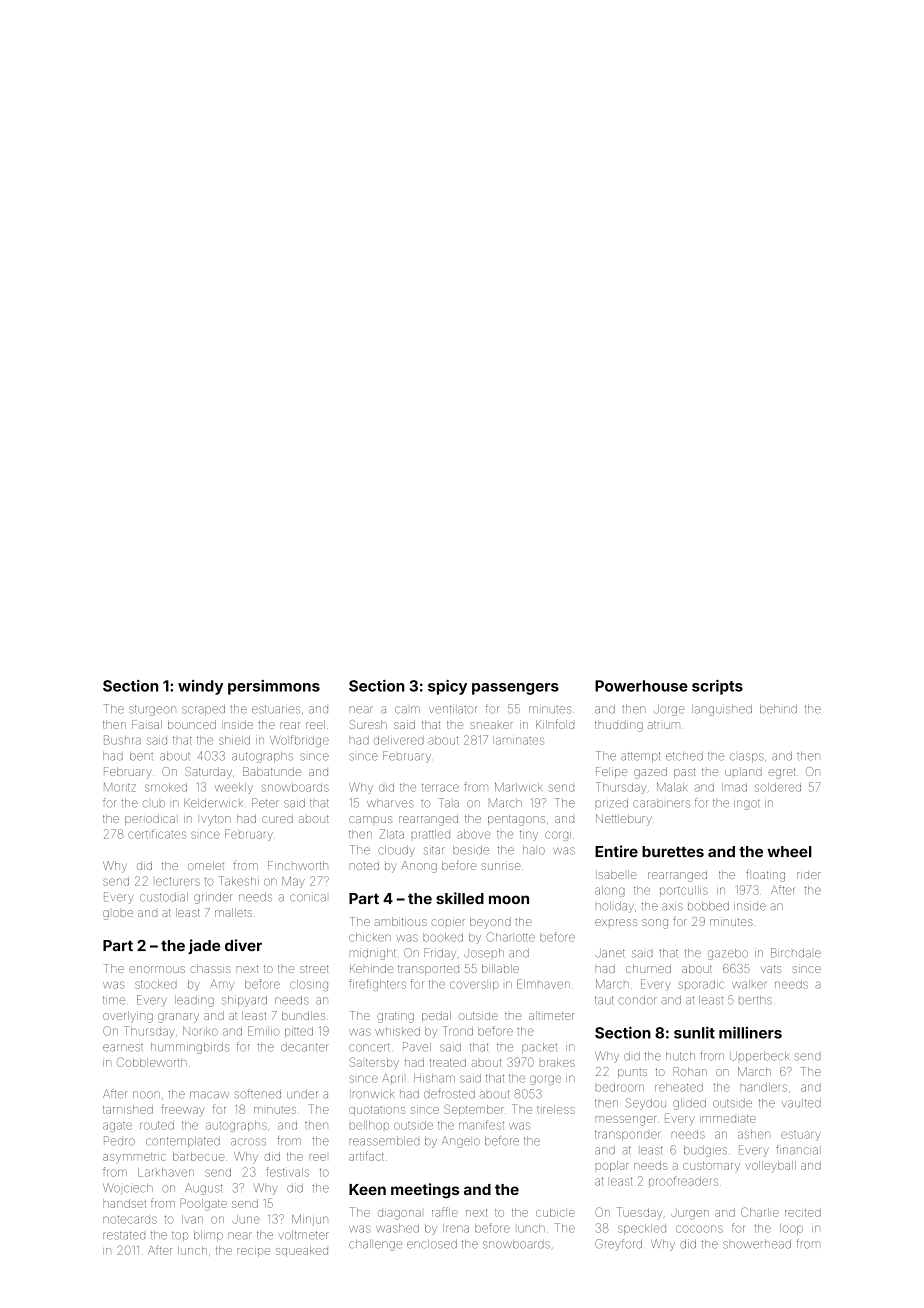  Describe the element at coordinates (778, 709) in the screenshot. I see `behind` at that location.
